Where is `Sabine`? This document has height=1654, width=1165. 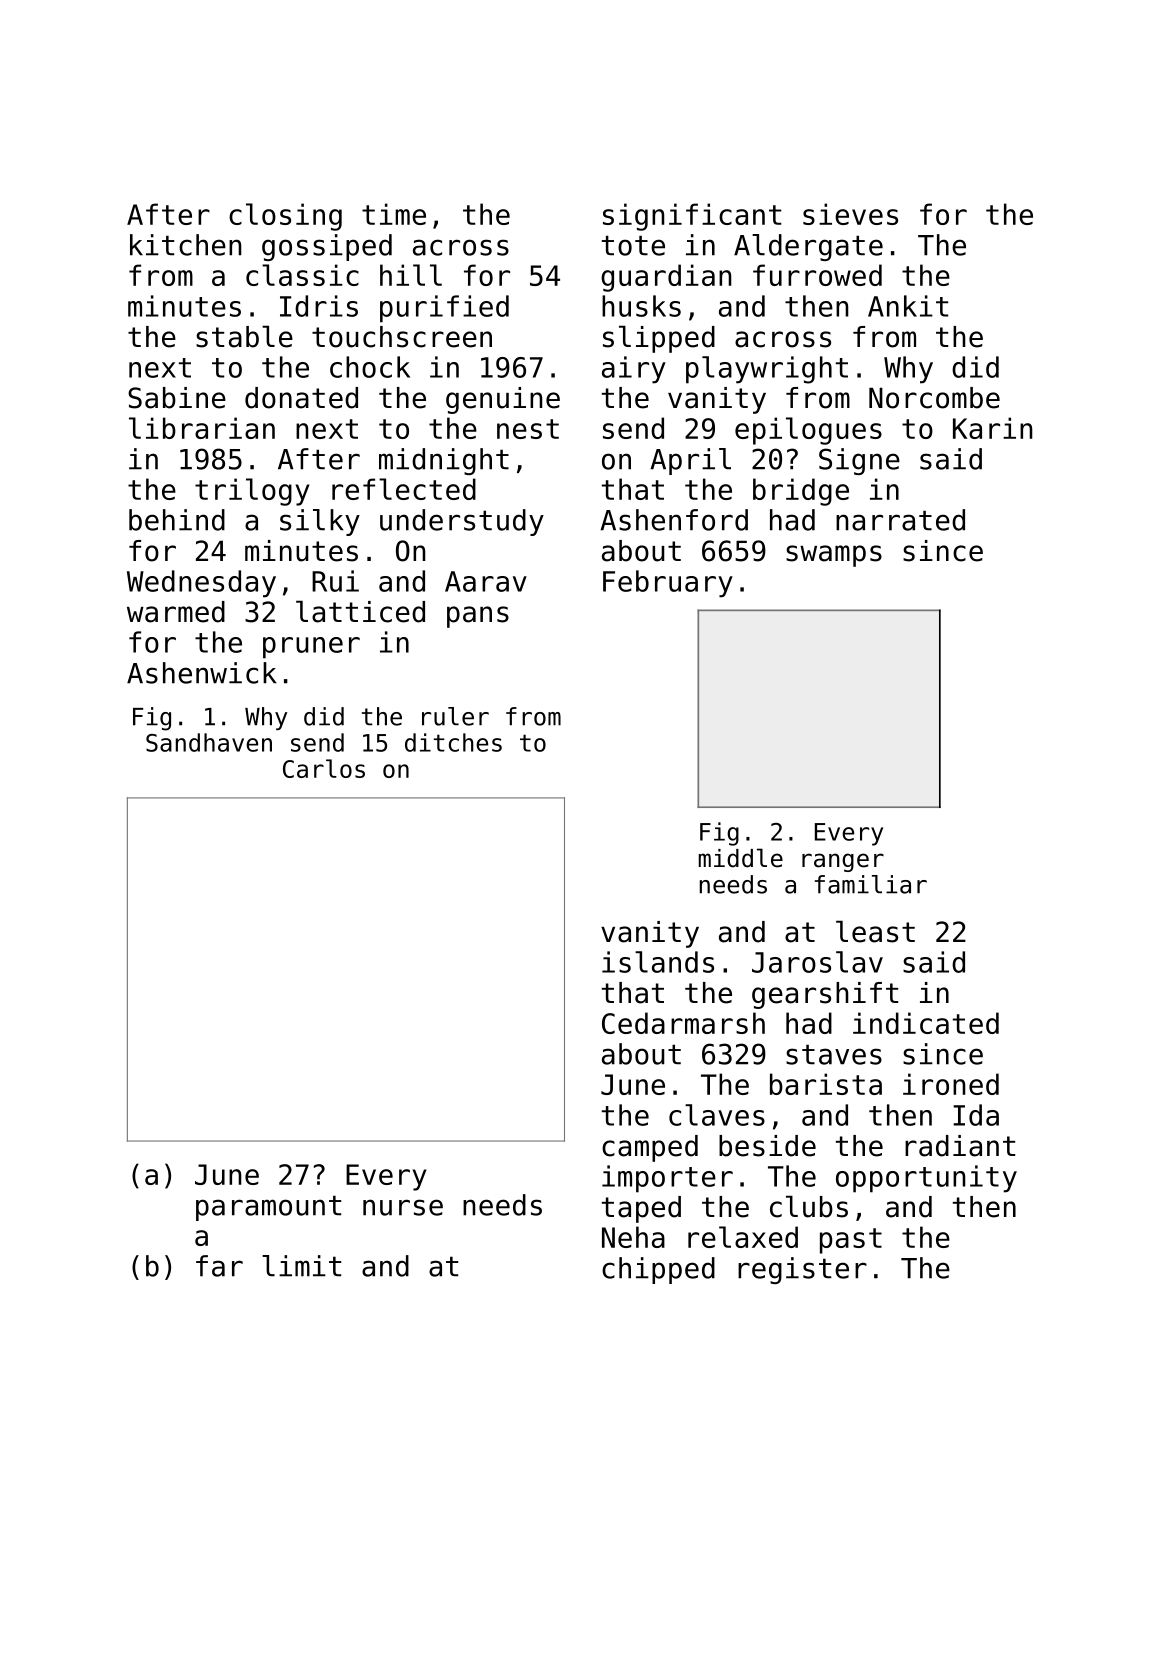
Sabine is located at coordinates (177, 398).
